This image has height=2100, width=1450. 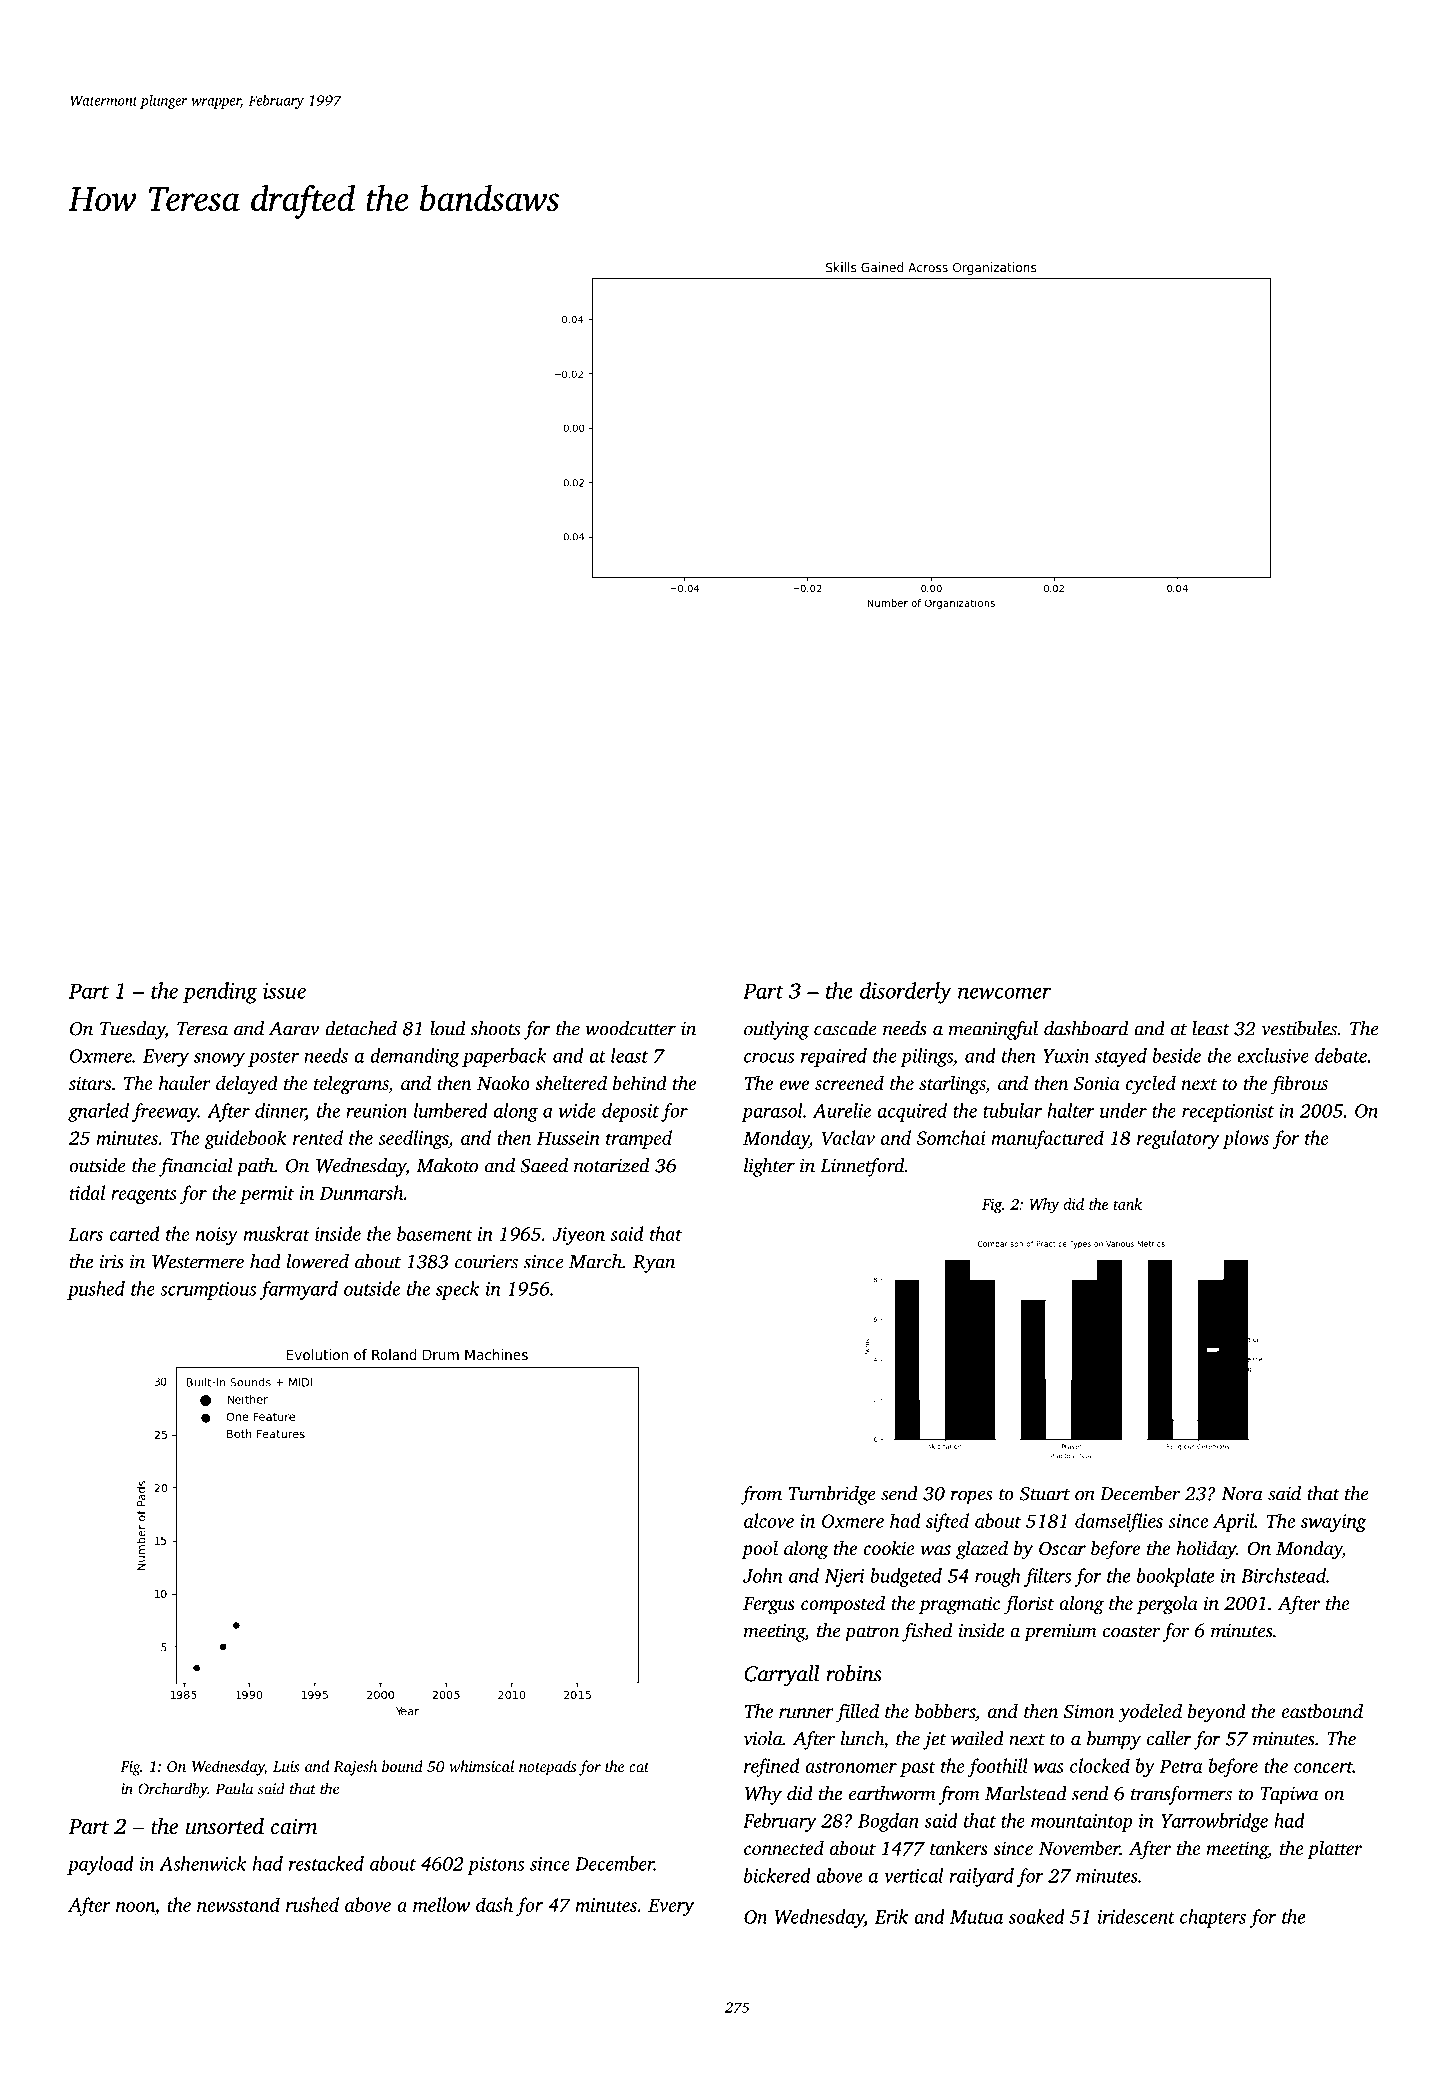 What do you see at coordinates (135, 1907) in the image?
I see `noon` at bounding box center [135, 1907].
